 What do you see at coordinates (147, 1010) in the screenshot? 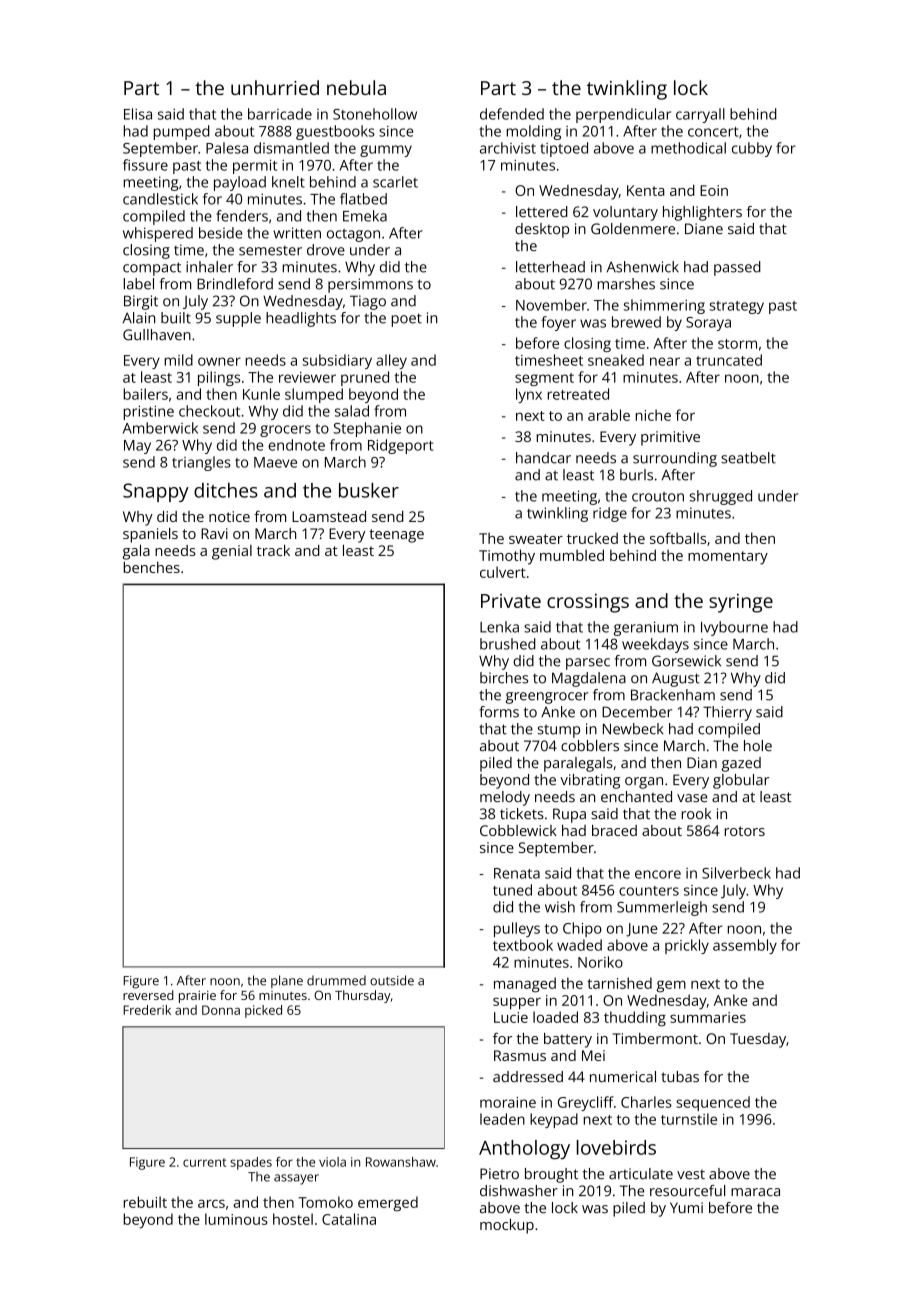
I see `Frederik` at bounding box center [147, 1010].
